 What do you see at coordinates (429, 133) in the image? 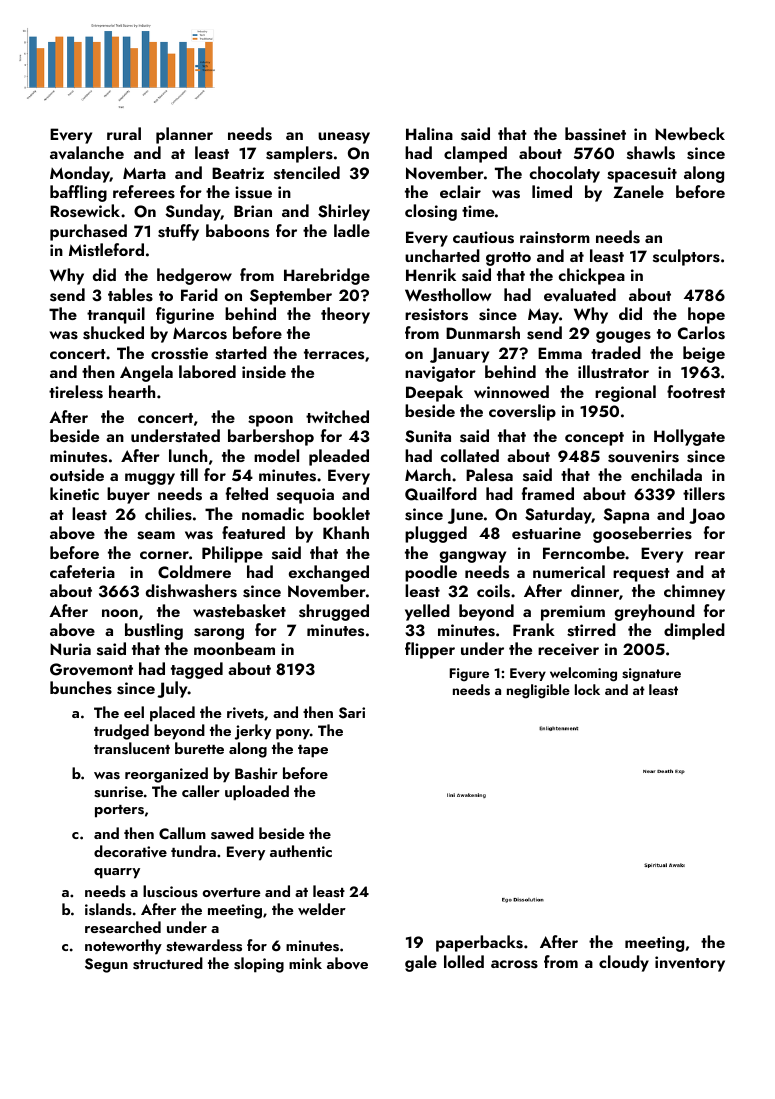
I see `Halina` at bounding box center [429, 133].
